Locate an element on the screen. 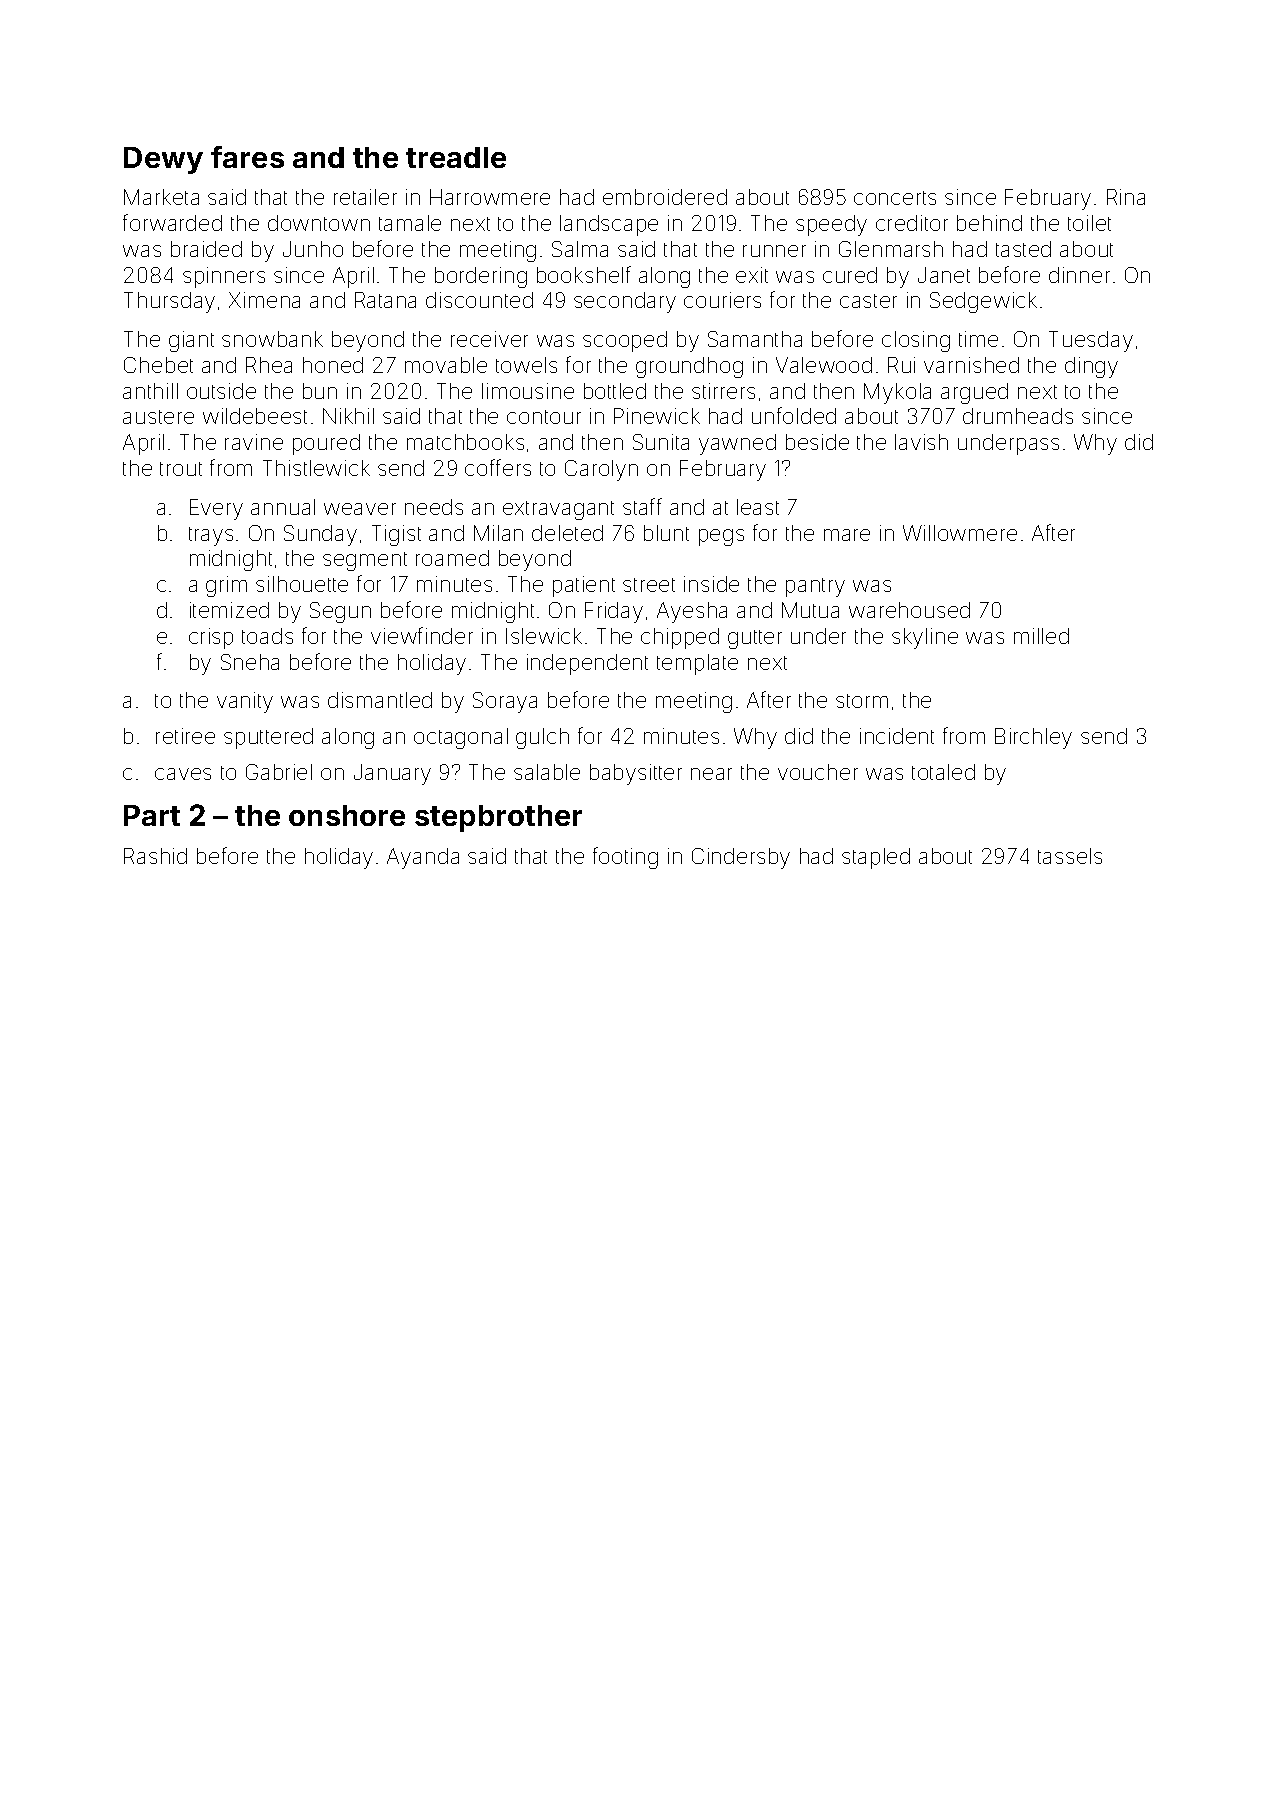 This screenshot has width=1281, height=1811. towels is located at coordinates (526, 365).
